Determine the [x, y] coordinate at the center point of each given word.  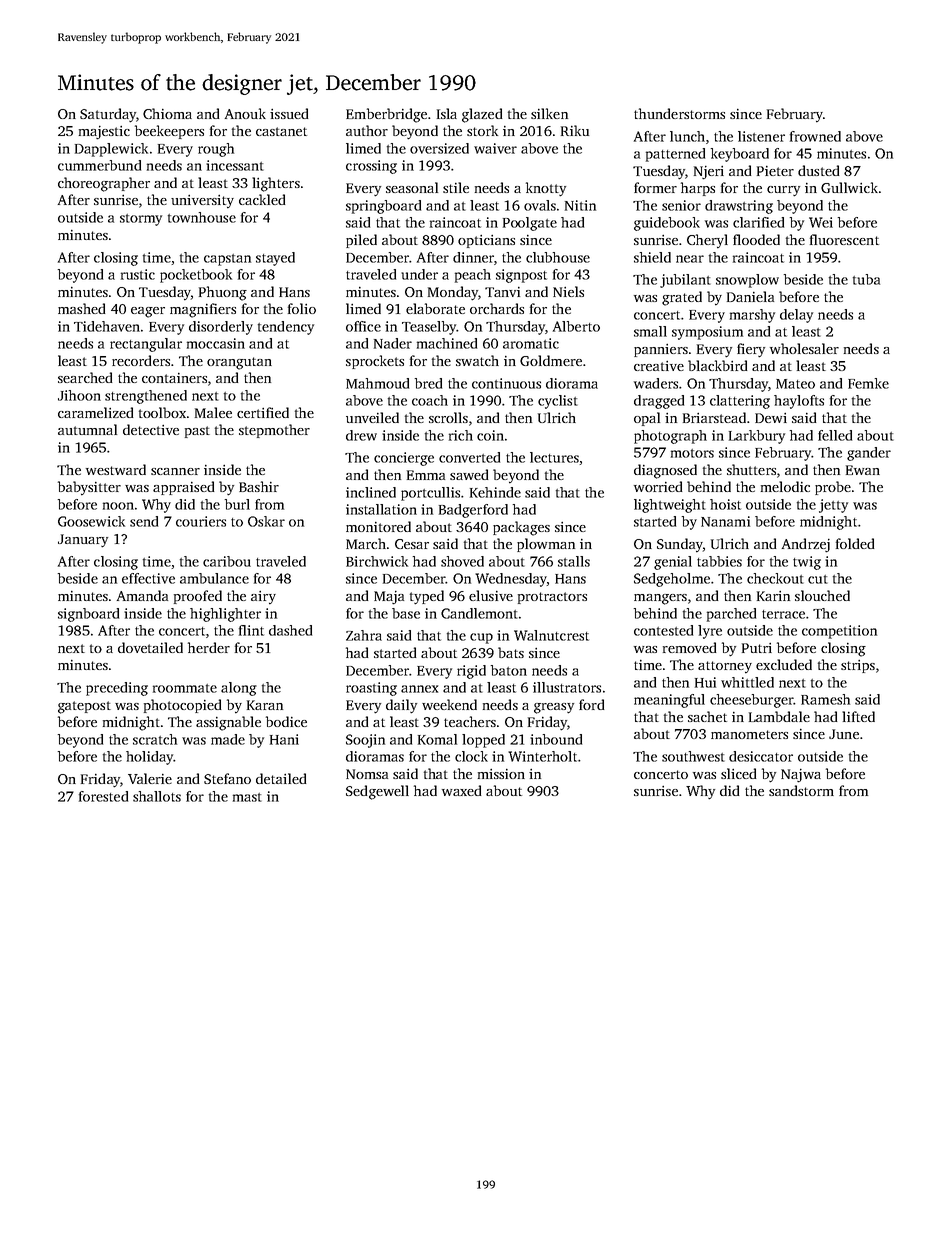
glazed [482, 115]
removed [689, 647]
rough [216, 150]
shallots [157, 796]
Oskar [266, 521]
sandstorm [801, 790]
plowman [546, 545]
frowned [815, 136]
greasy [554, 708]
